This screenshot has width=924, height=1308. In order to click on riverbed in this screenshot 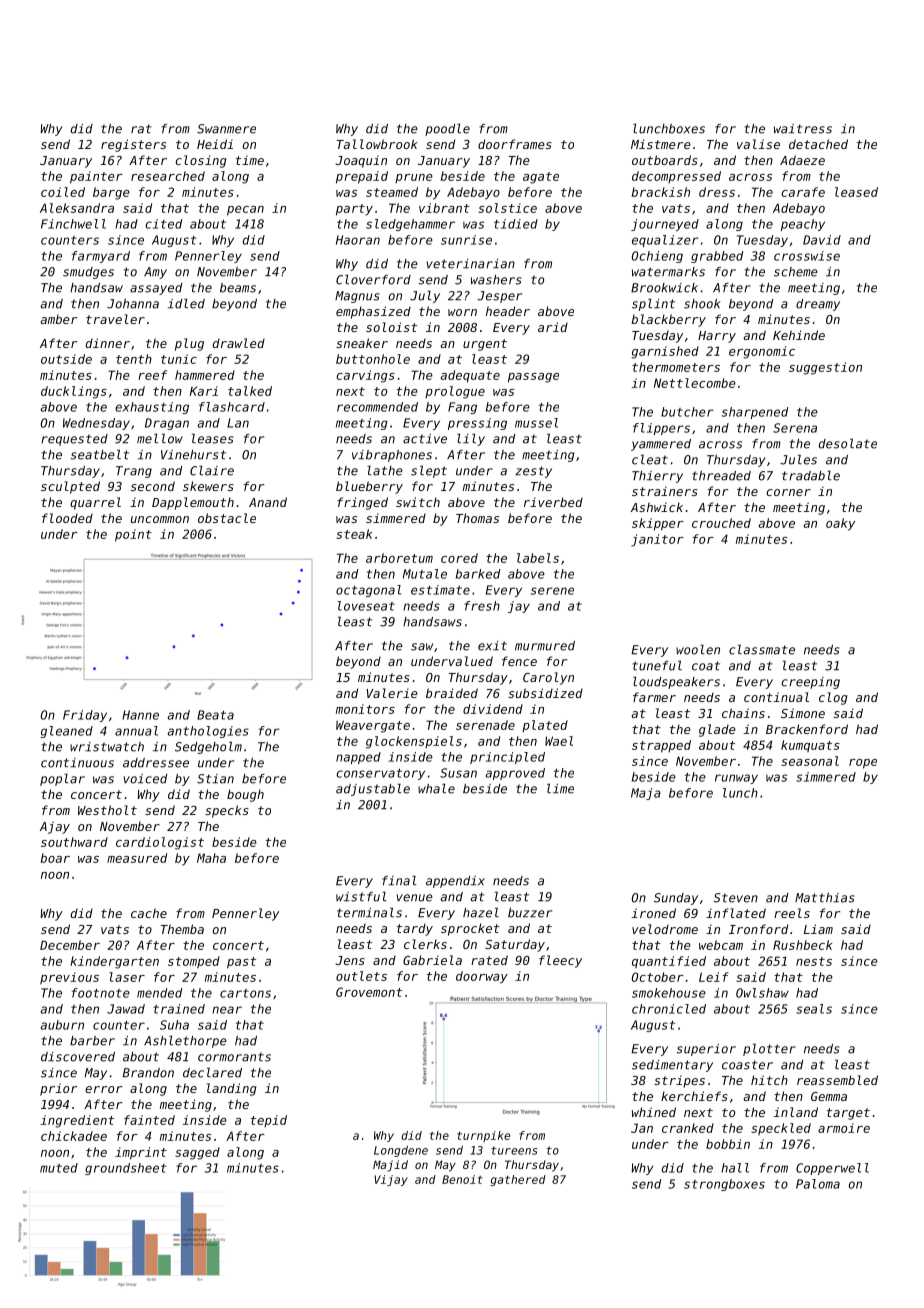, I will do `click(553, 502)`.
